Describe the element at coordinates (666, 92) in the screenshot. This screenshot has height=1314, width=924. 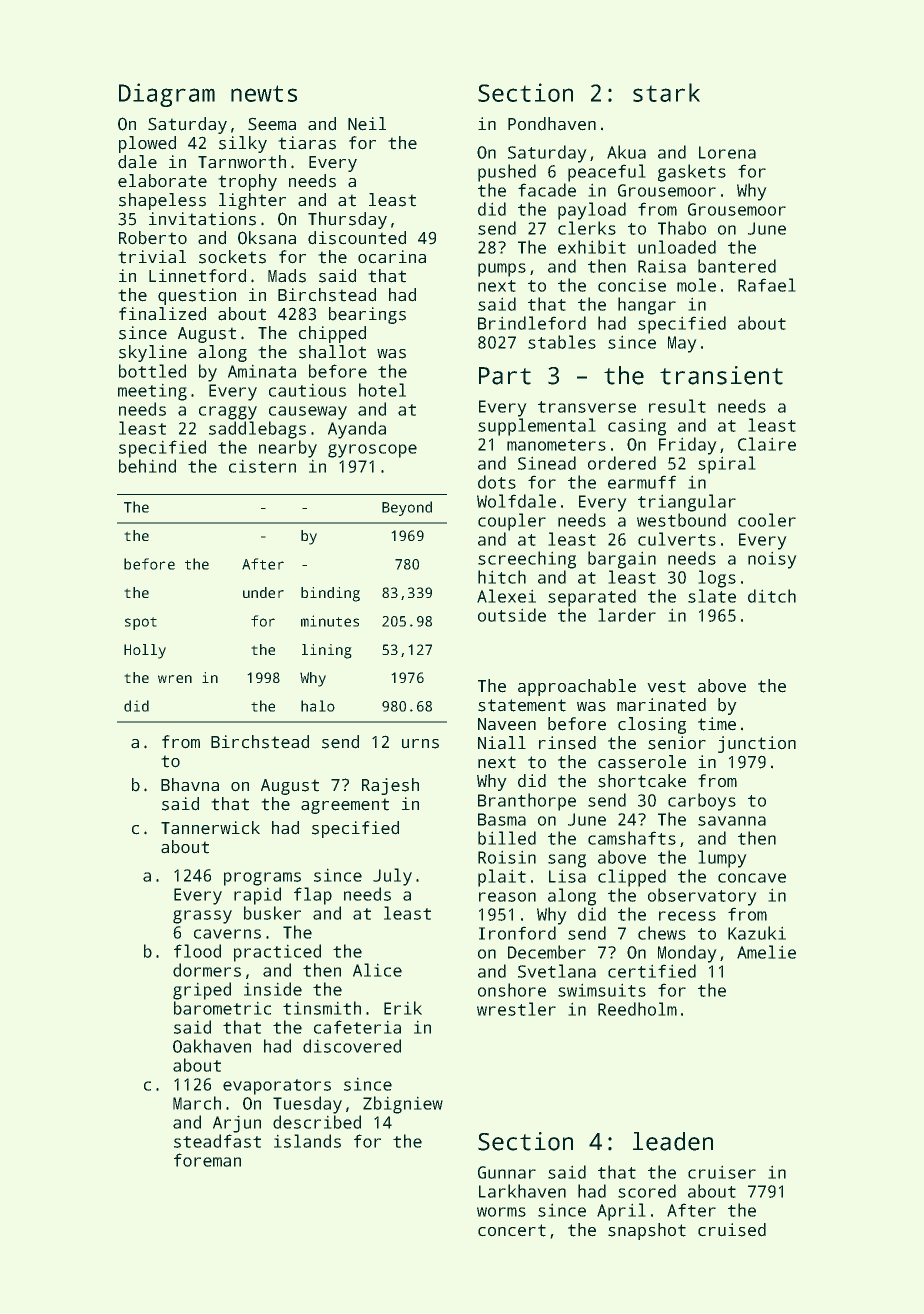
I see `stark` at that location.
